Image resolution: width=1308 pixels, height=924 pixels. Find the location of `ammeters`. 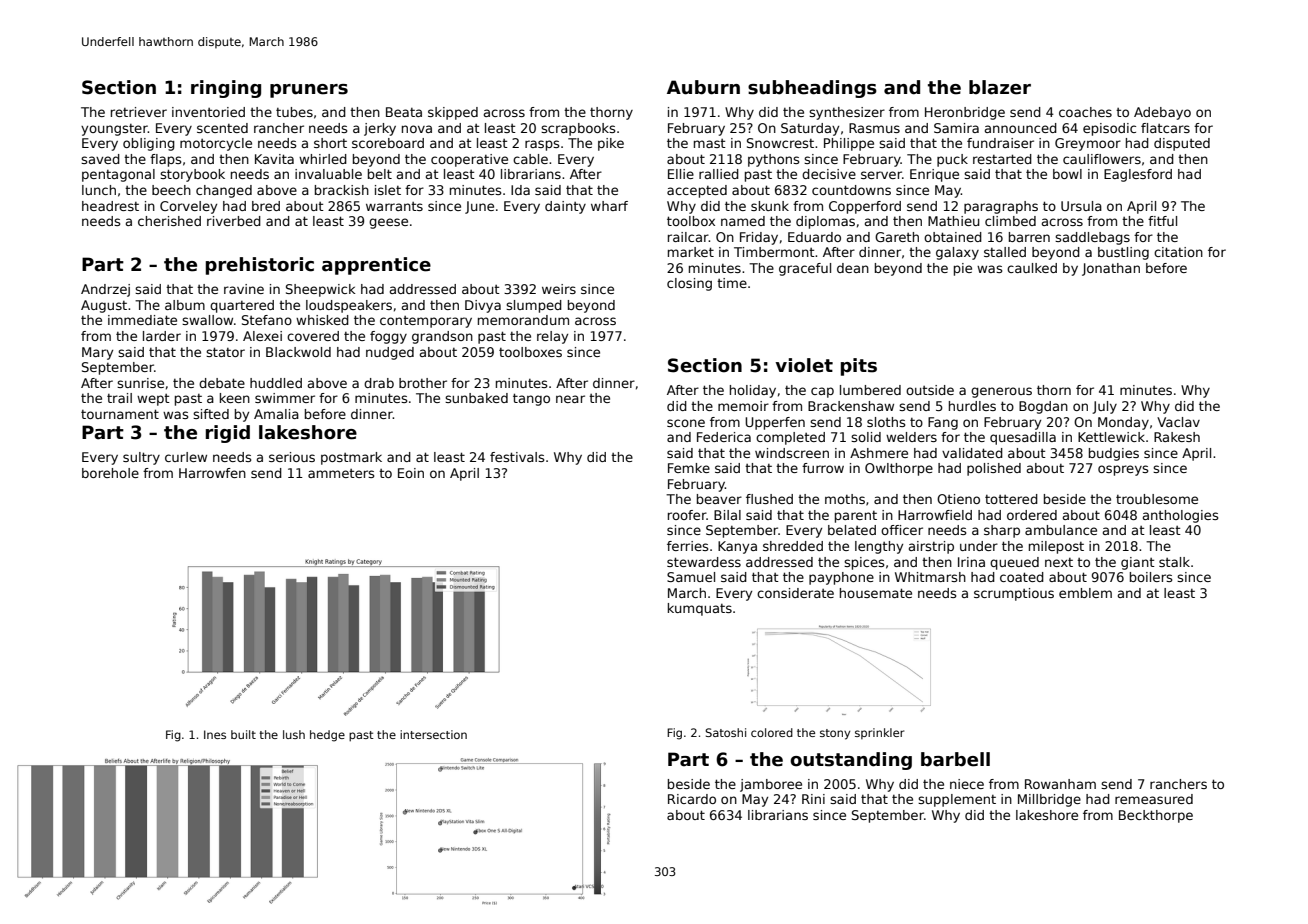

ammeters is located at coordinates (341, 473).
